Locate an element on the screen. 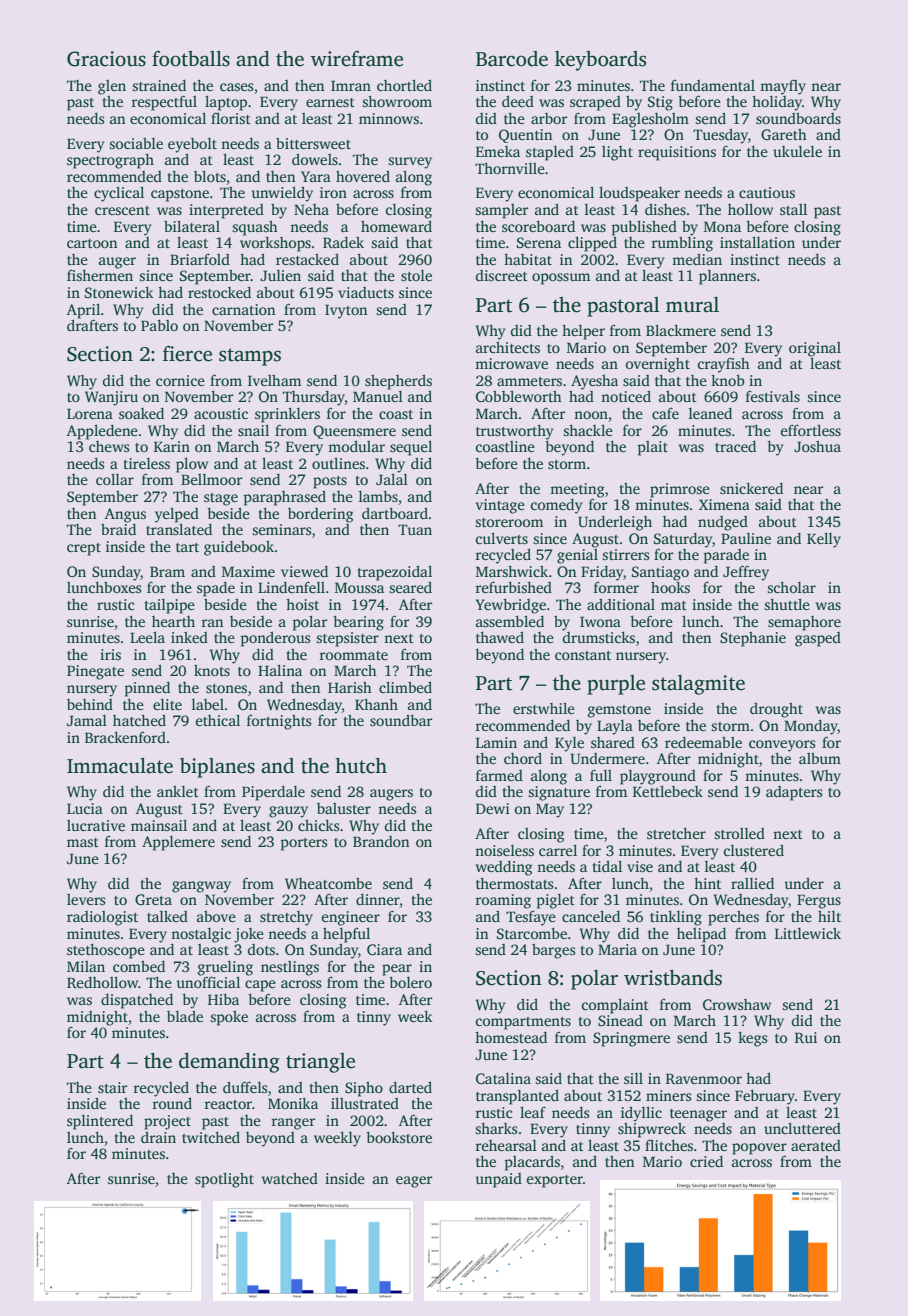 This screenshot has height=1316, width=908. hilt is located at coordinates (829, 916).
